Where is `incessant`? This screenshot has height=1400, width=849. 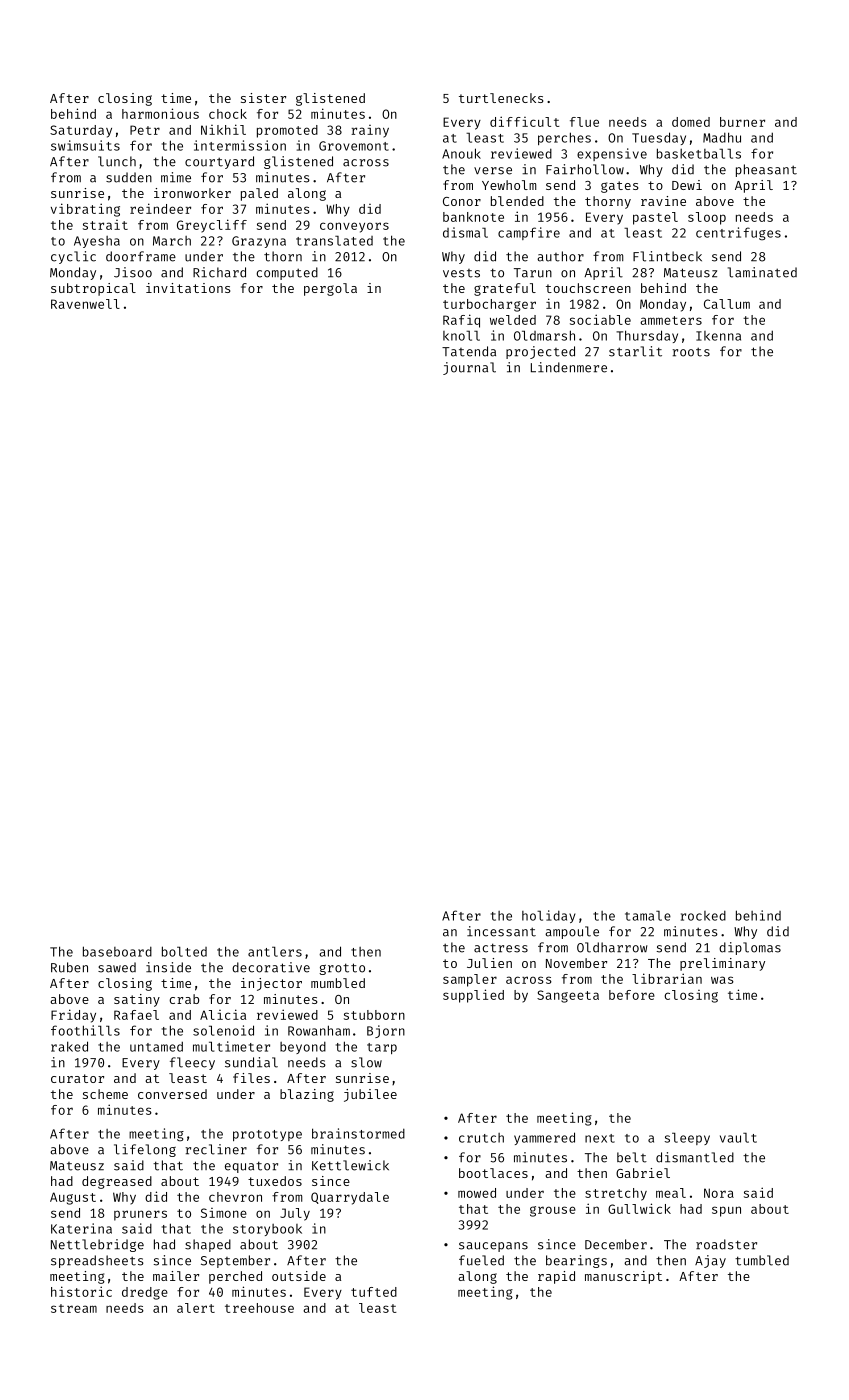
incessant is located at coordinates (501, 931).
